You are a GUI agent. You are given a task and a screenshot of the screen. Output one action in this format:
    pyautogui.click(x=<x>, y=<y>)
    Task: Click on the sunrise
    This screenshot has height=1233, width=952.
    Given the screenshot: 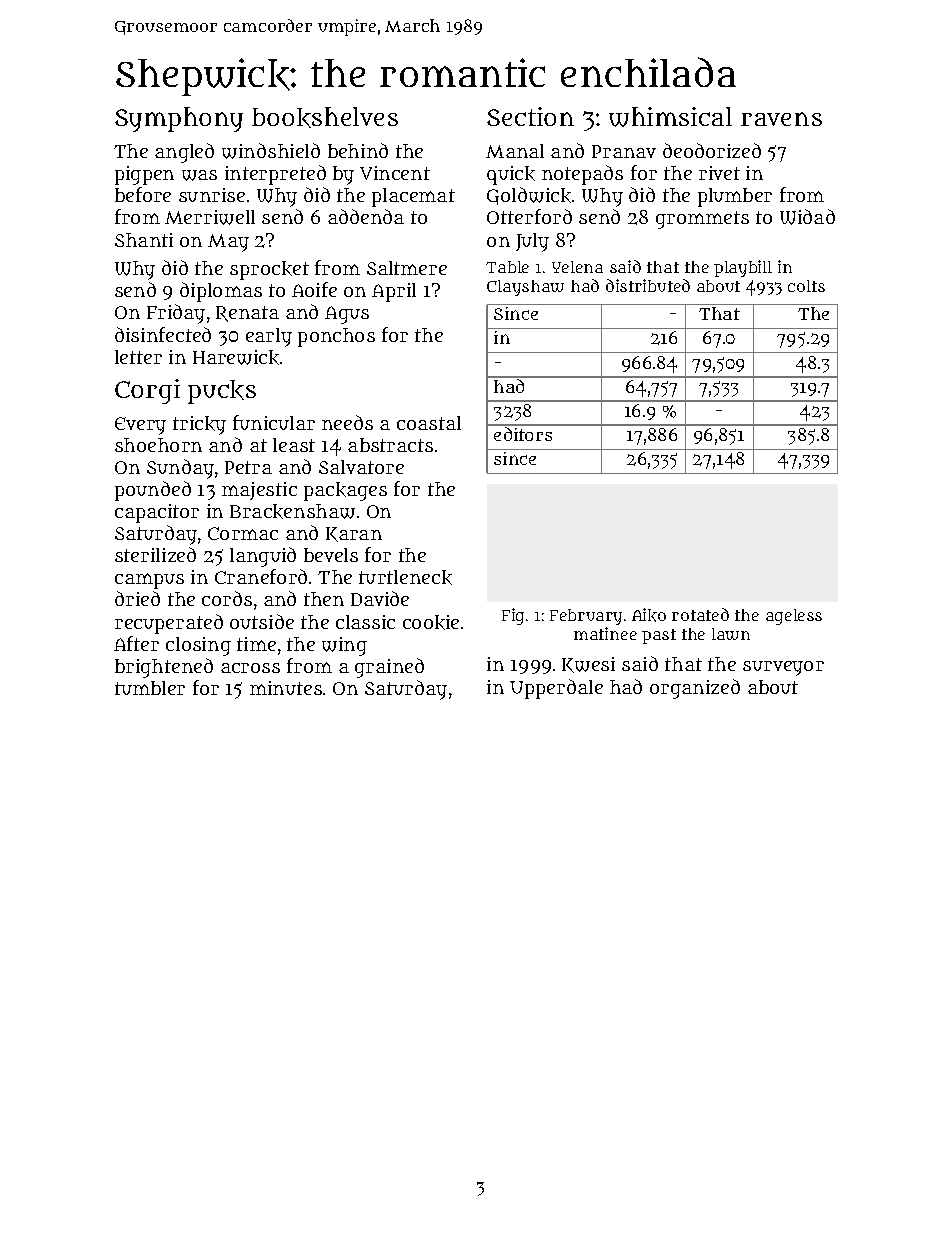 What is the action you would take?
    pyautogui.click(x=212, y=195)
